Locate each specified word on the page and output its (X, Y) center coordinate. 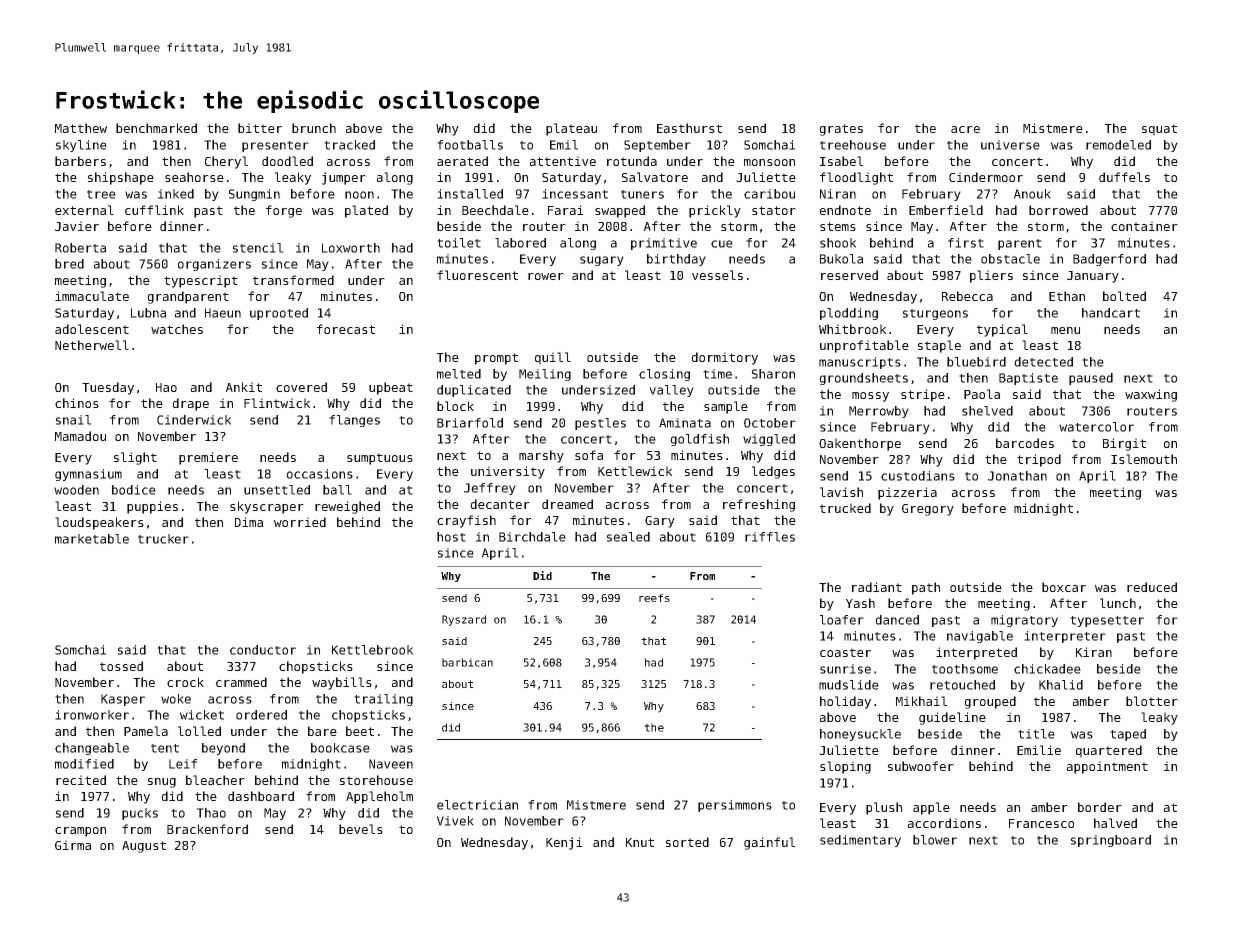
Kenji (564, 843)
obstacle (1010, 259)
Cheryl (226, 162)
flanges (354, 421)
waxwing (1151, 395)
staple (939, 346)
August (144, 847)
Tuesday (108, 388)
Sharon (773, 374)
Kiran (1094, 652)
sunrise (845, 669)
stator (774, 210)
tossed (121, 666)
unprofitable (864, 346)
